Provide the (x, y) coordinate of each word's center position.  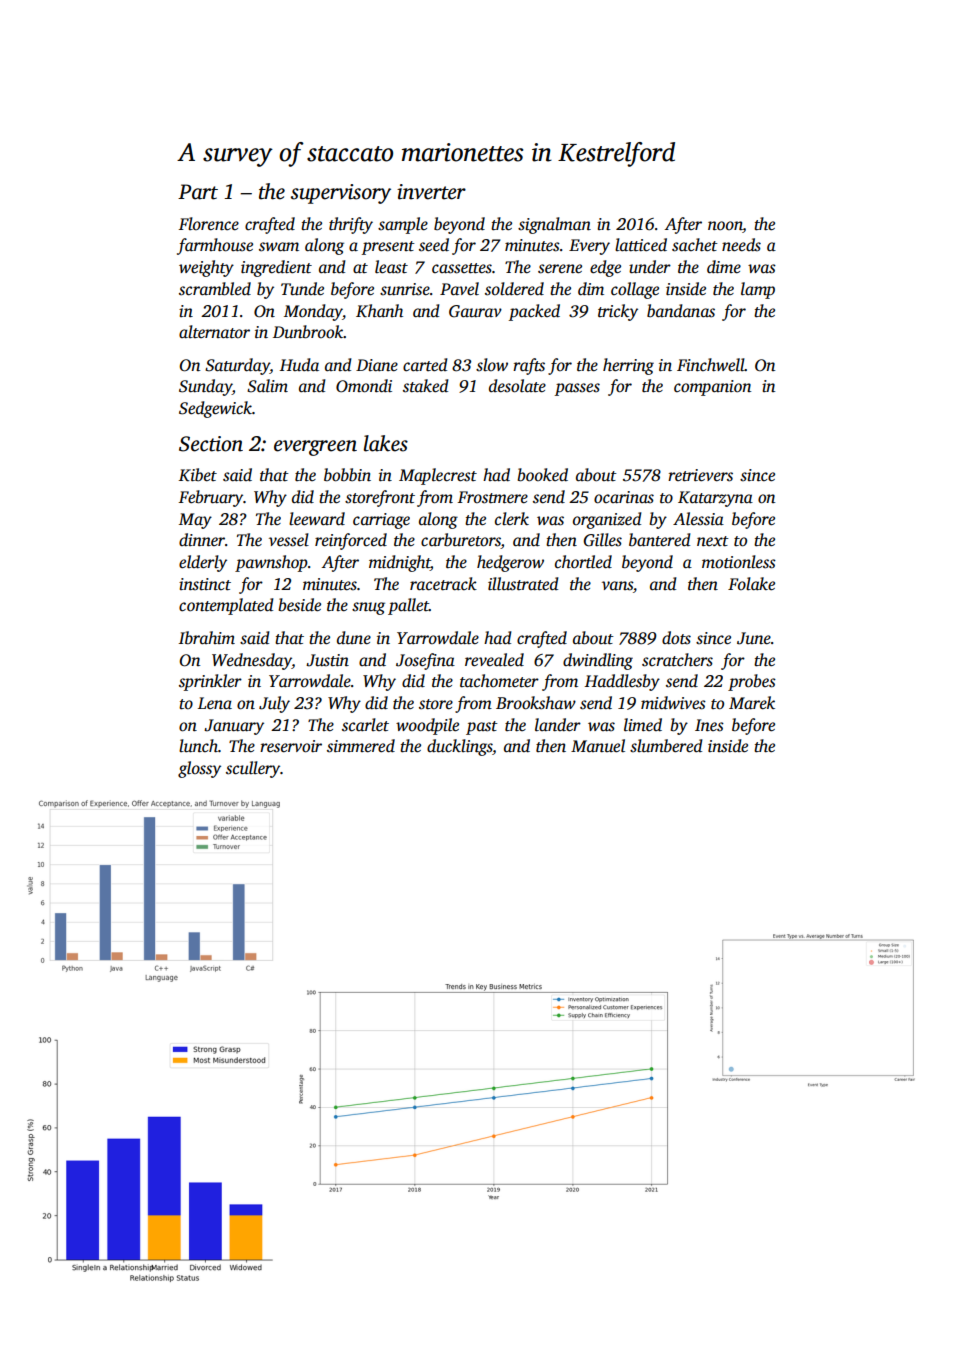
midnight (399, 563)
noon (725, 227)
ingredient (276, 268)
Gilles (602, 540)
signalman (554, 225)
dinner (202, 539)
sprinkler (210, 682)
